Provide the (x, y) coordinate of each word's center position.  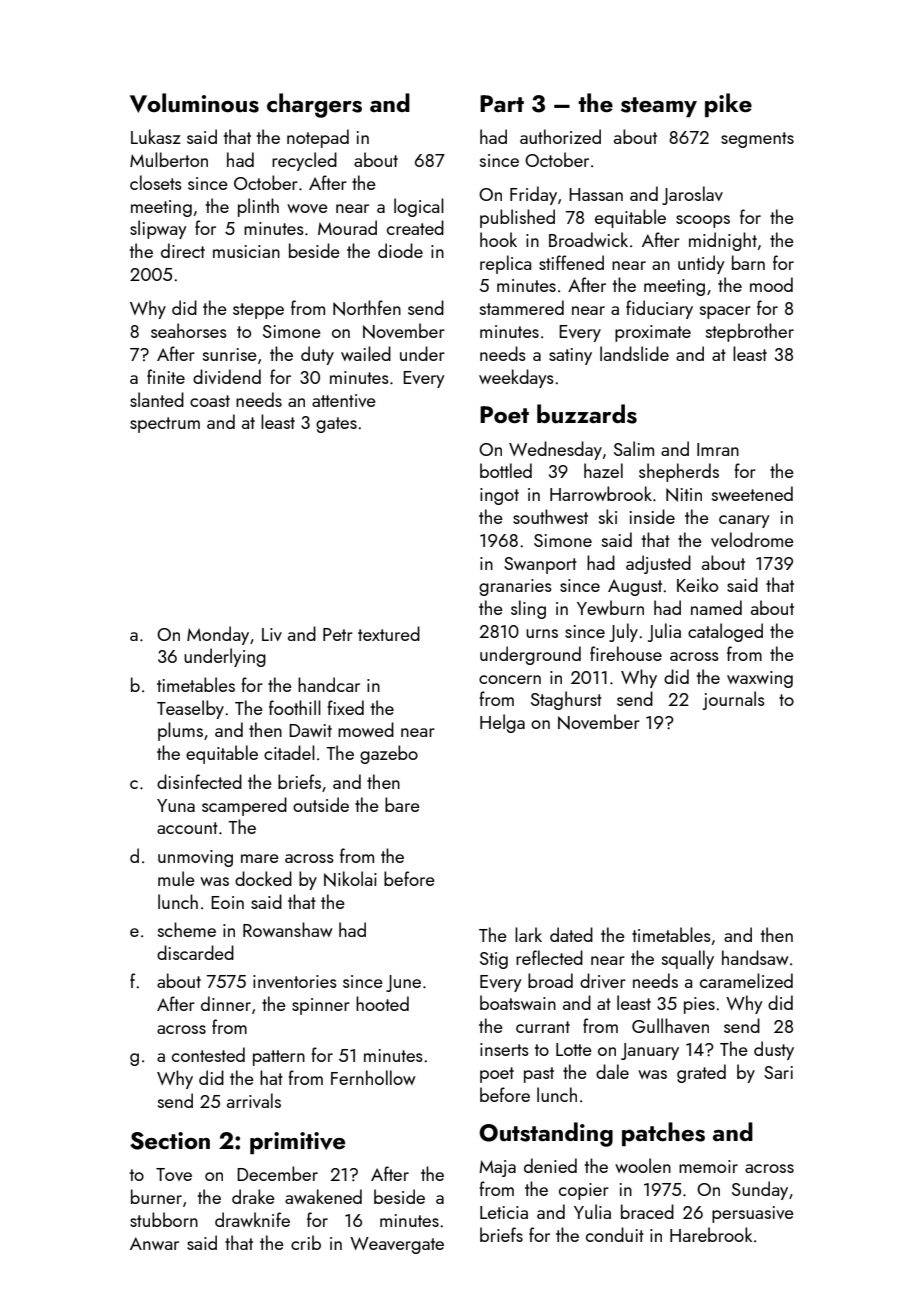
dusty (774, 1050)
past (539, 1075)
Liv (272, 634)
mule (176, 878)
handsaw (755, 957)
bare (402, 804)
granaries (515, 587)
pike (728, 105)
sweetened (752, 493)
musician (246, 251)
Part (502, 103)
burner (156, 1196)
